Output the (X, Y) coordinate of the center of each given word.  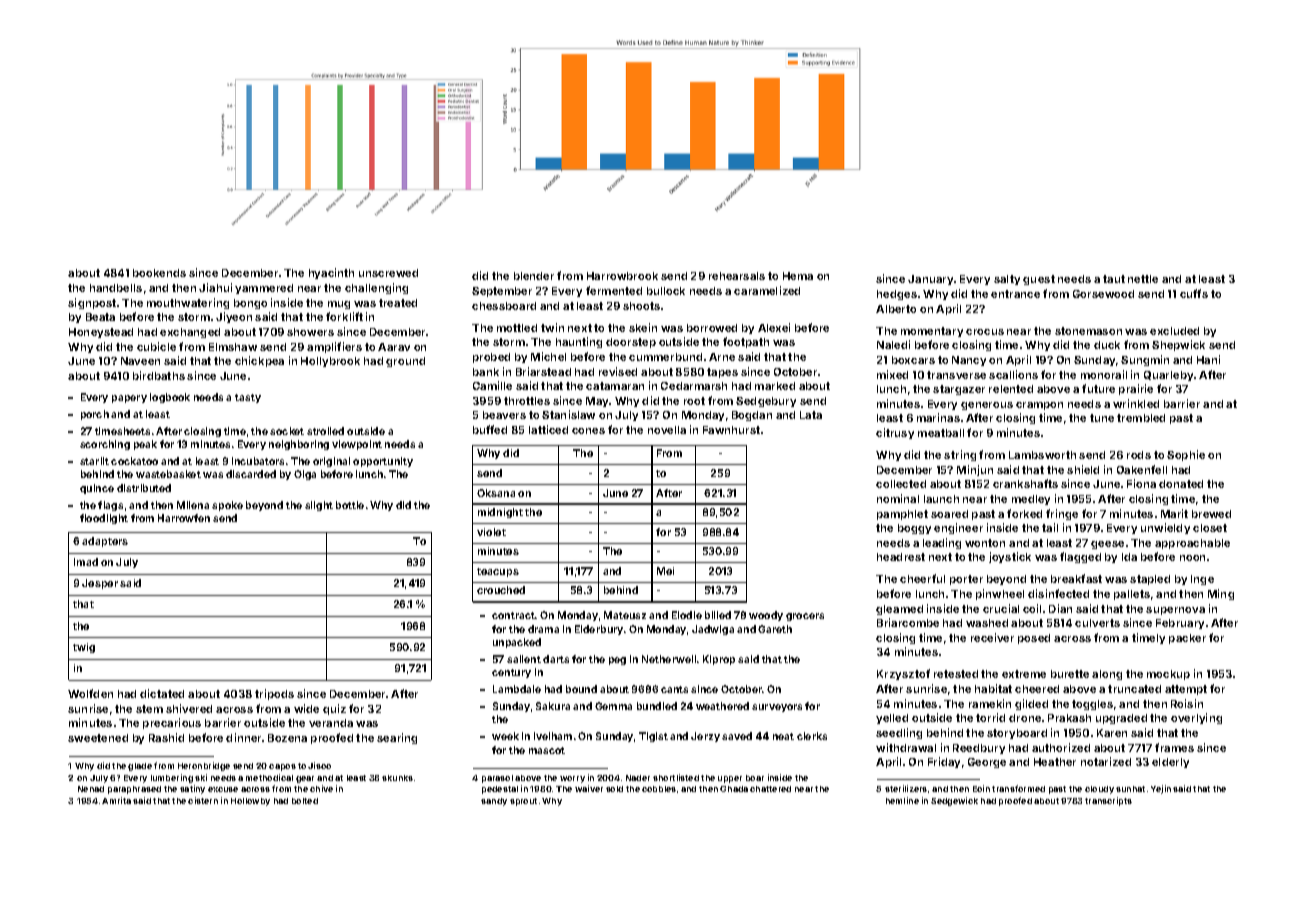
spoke (227, 506)
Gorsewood (1103, 294)
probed (491, 358)
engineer (958, 528)
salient (524, 659)
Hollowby (250, 802)
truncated (1134, 689)
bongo (250, 304)
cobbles (659, 789)
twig (84, 648)
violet (491, 532)
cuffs (1194, 293)
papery (129, 399)
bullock (666, 291)
